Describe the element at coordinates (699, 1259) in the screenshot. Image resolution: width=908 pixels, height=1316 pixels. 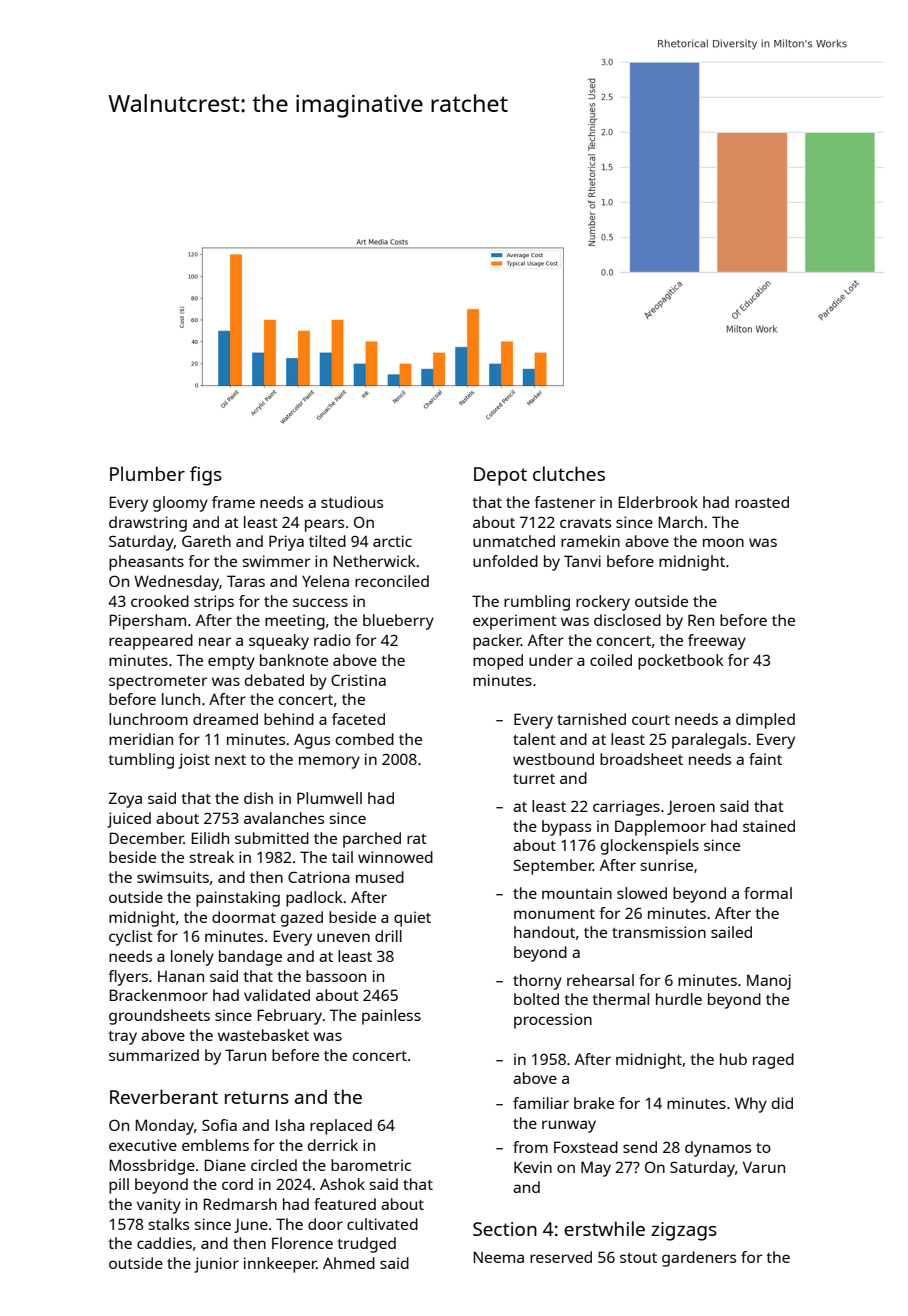
I see `gardeners` at that location.
